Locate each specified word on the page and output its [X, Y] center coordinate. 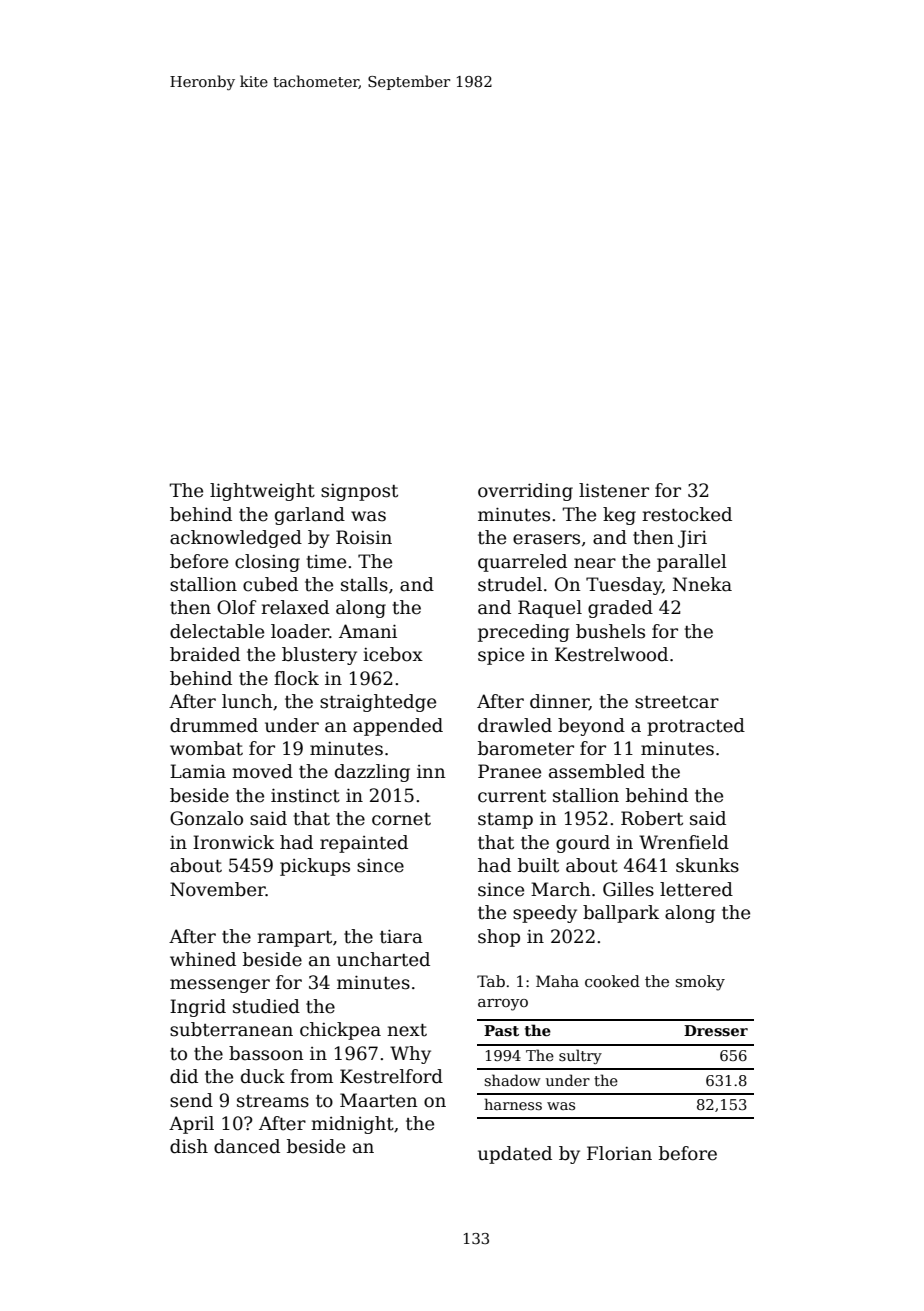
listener [614, 490]
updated [515, 1155]
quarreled [522, 563]
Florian [619, 1153]
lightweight [262, 492]
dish [189, 1146]
